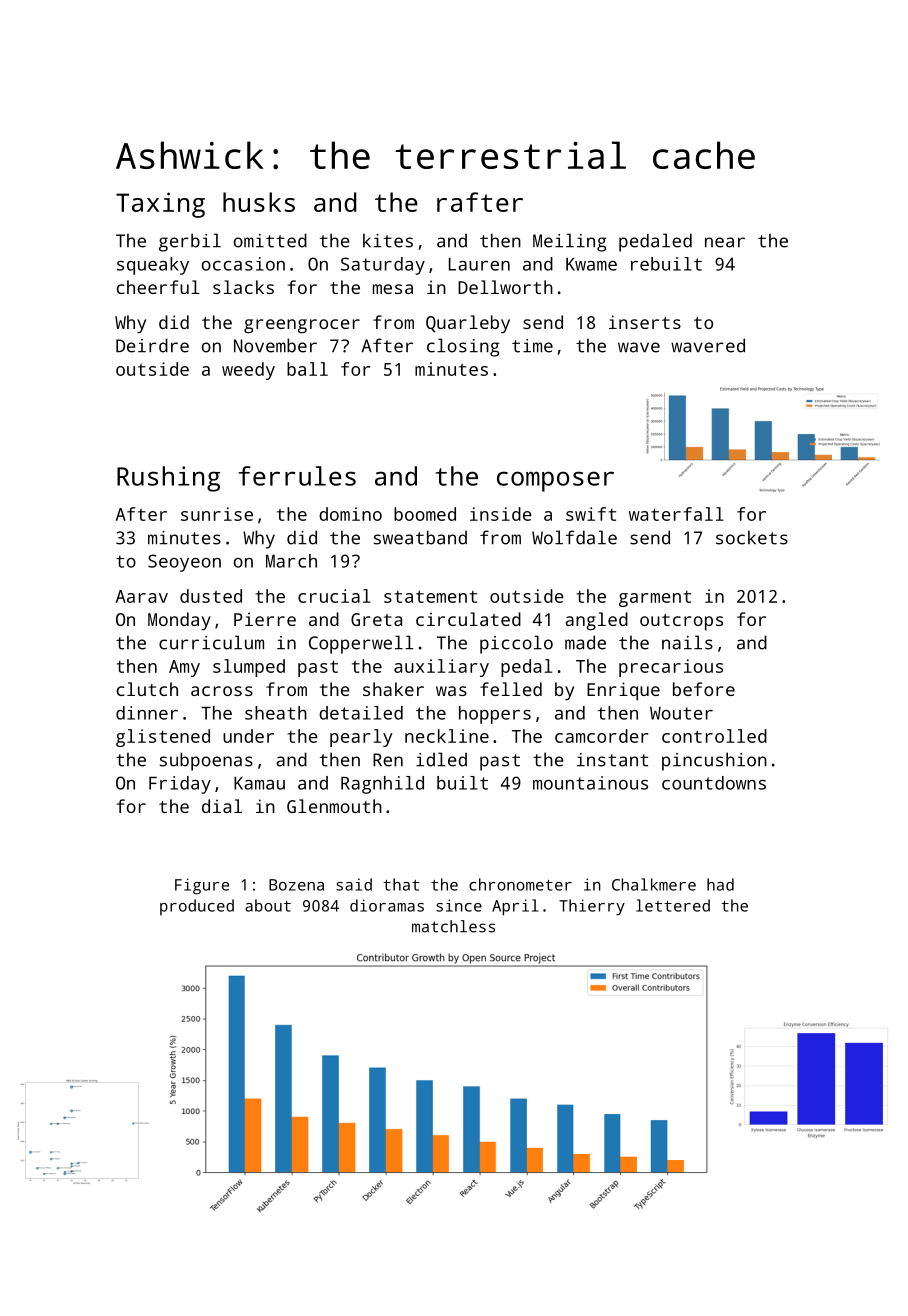  I want to click on sweatband, so click(420, 537).
